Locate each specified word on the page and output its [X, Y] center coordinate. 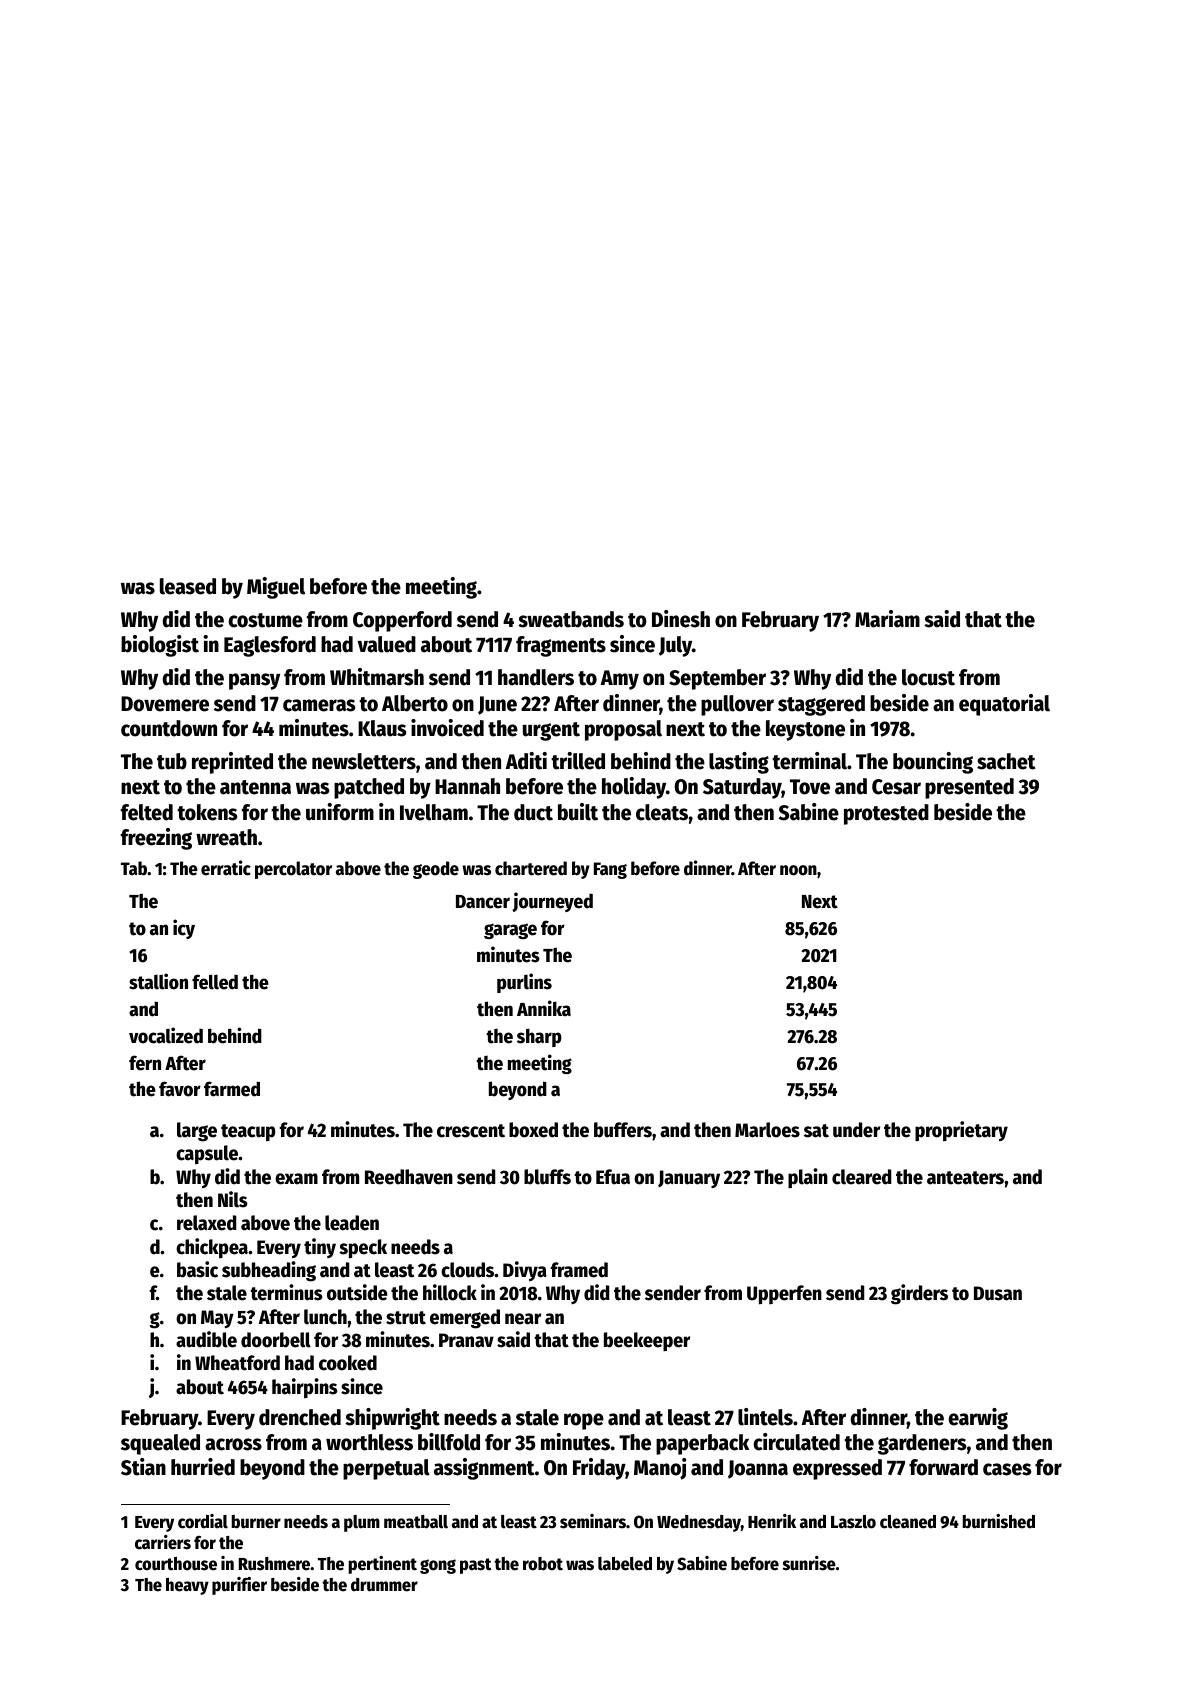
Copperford [402, 621]
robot [543, 1564]
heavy [187, 1586]
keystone [805, 730]
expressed [837, 1469]
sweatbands [571, 619]
